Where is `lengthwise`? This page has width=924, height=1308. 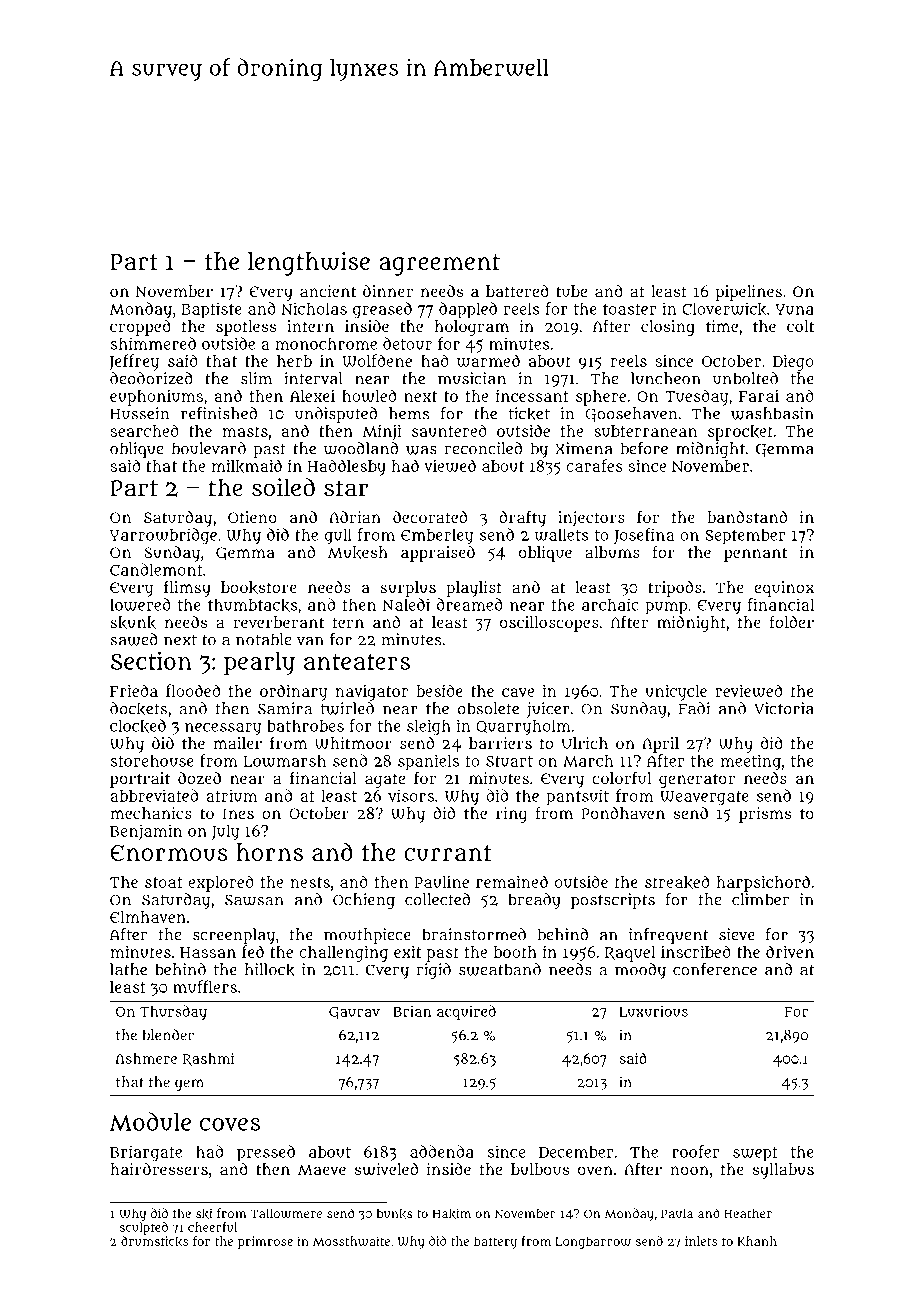 lengthwise is located at coordinates (309, 264).
